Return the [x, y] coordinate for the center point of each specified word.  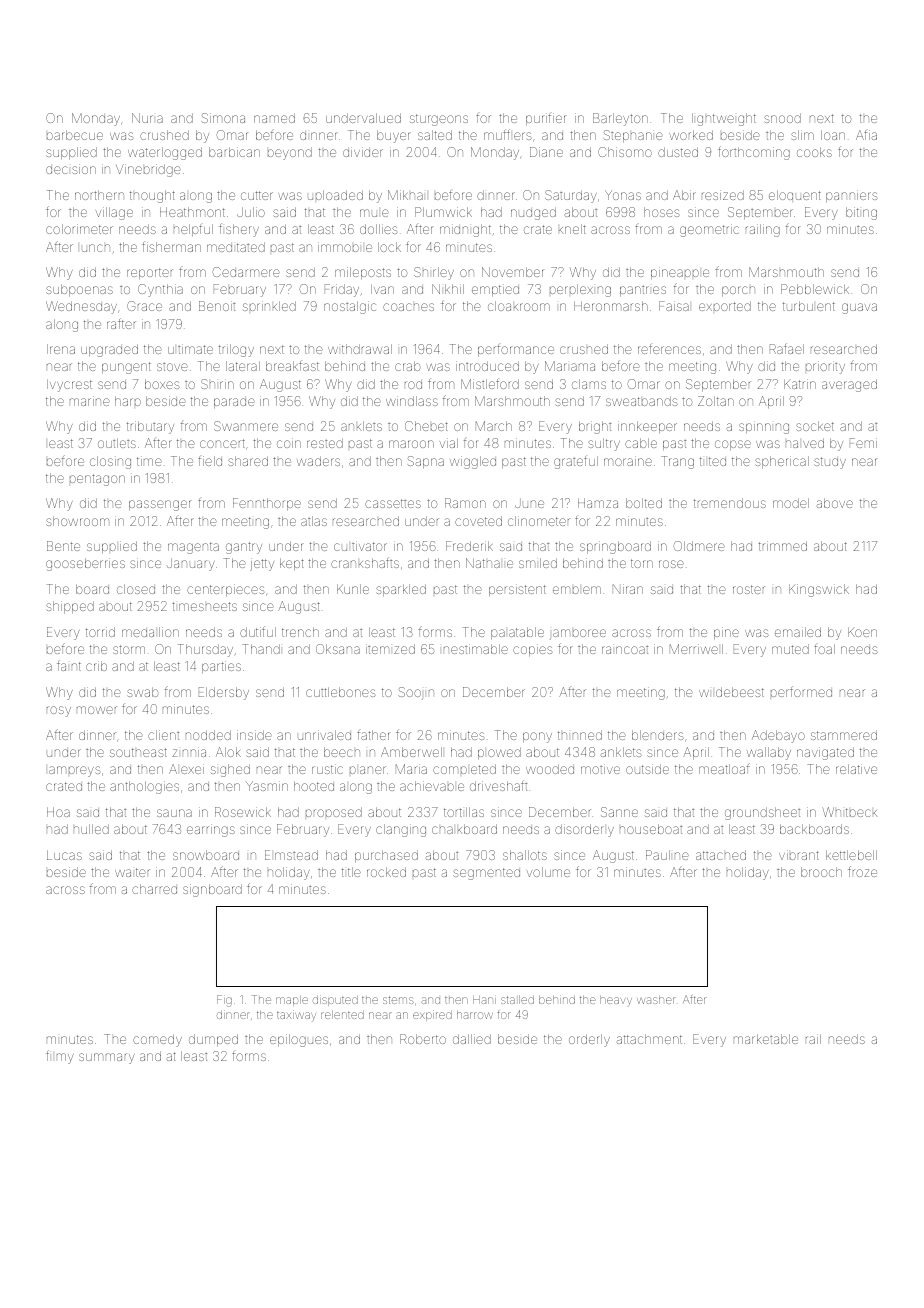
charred [154, 889]
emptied [495, 290]
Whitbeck [849, 812]
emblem [577, 590]
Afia [866, 135]
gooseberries [85, 564]
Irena [61, 349]
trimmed [783, 546]
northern [99, 195]
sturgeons [439, 120]
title [351, 872]
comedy [157, 1040]
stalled [517, 1000]
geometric [709, 230]
